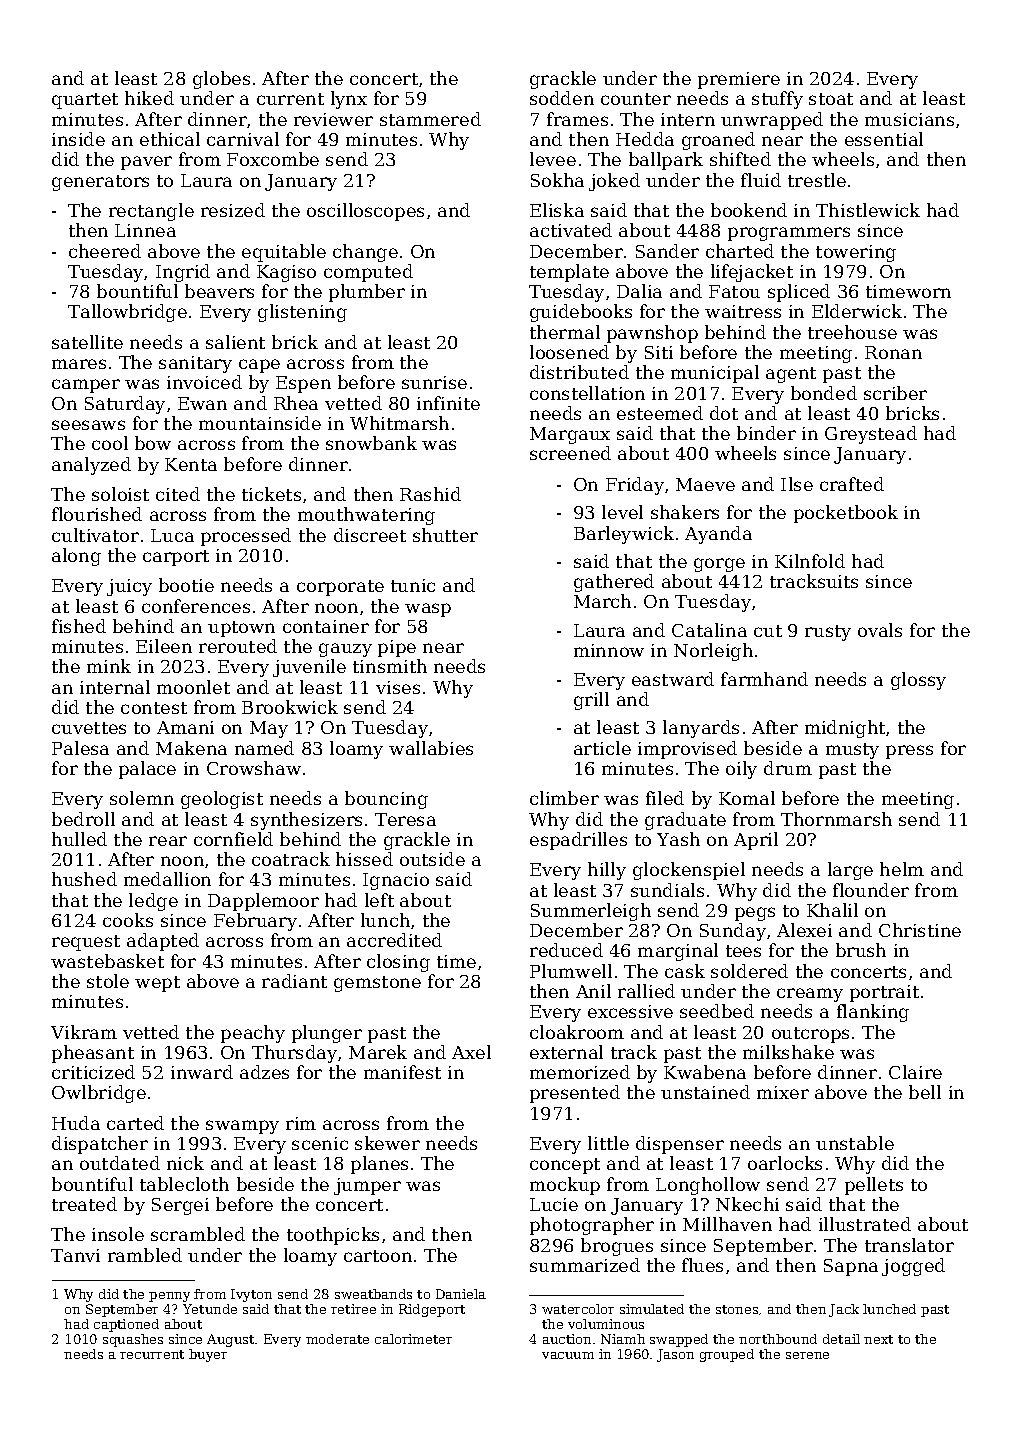 This document has height=1454, width=1023. I want to click on globes, so click(221, 80).
